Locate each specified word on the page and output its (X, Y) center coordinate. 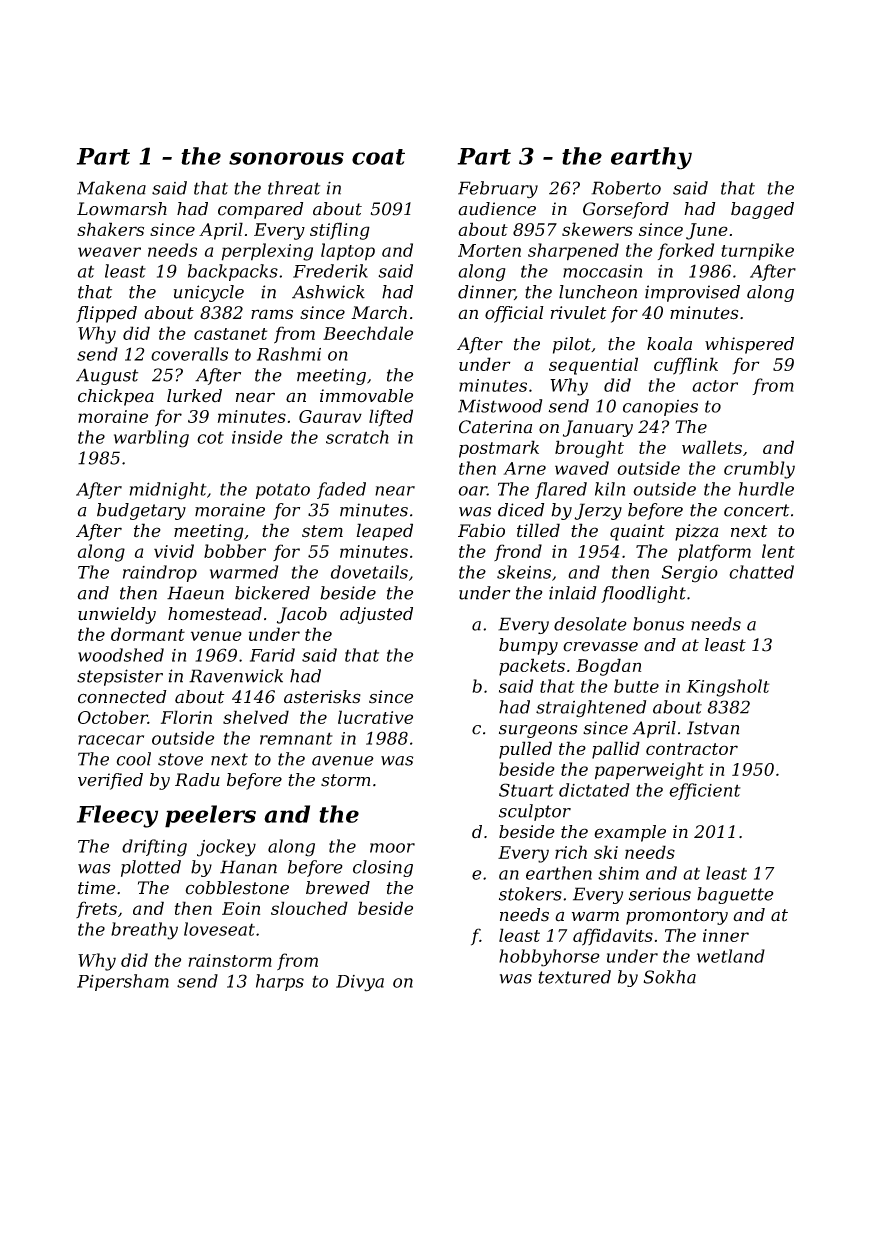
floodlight (643, 594)
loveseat (219, 929)
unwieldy (117, 615)
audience (497, 209)
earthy (651, 158)
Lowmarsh (122, 209)
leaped (384, 532)
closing (383, 868)
